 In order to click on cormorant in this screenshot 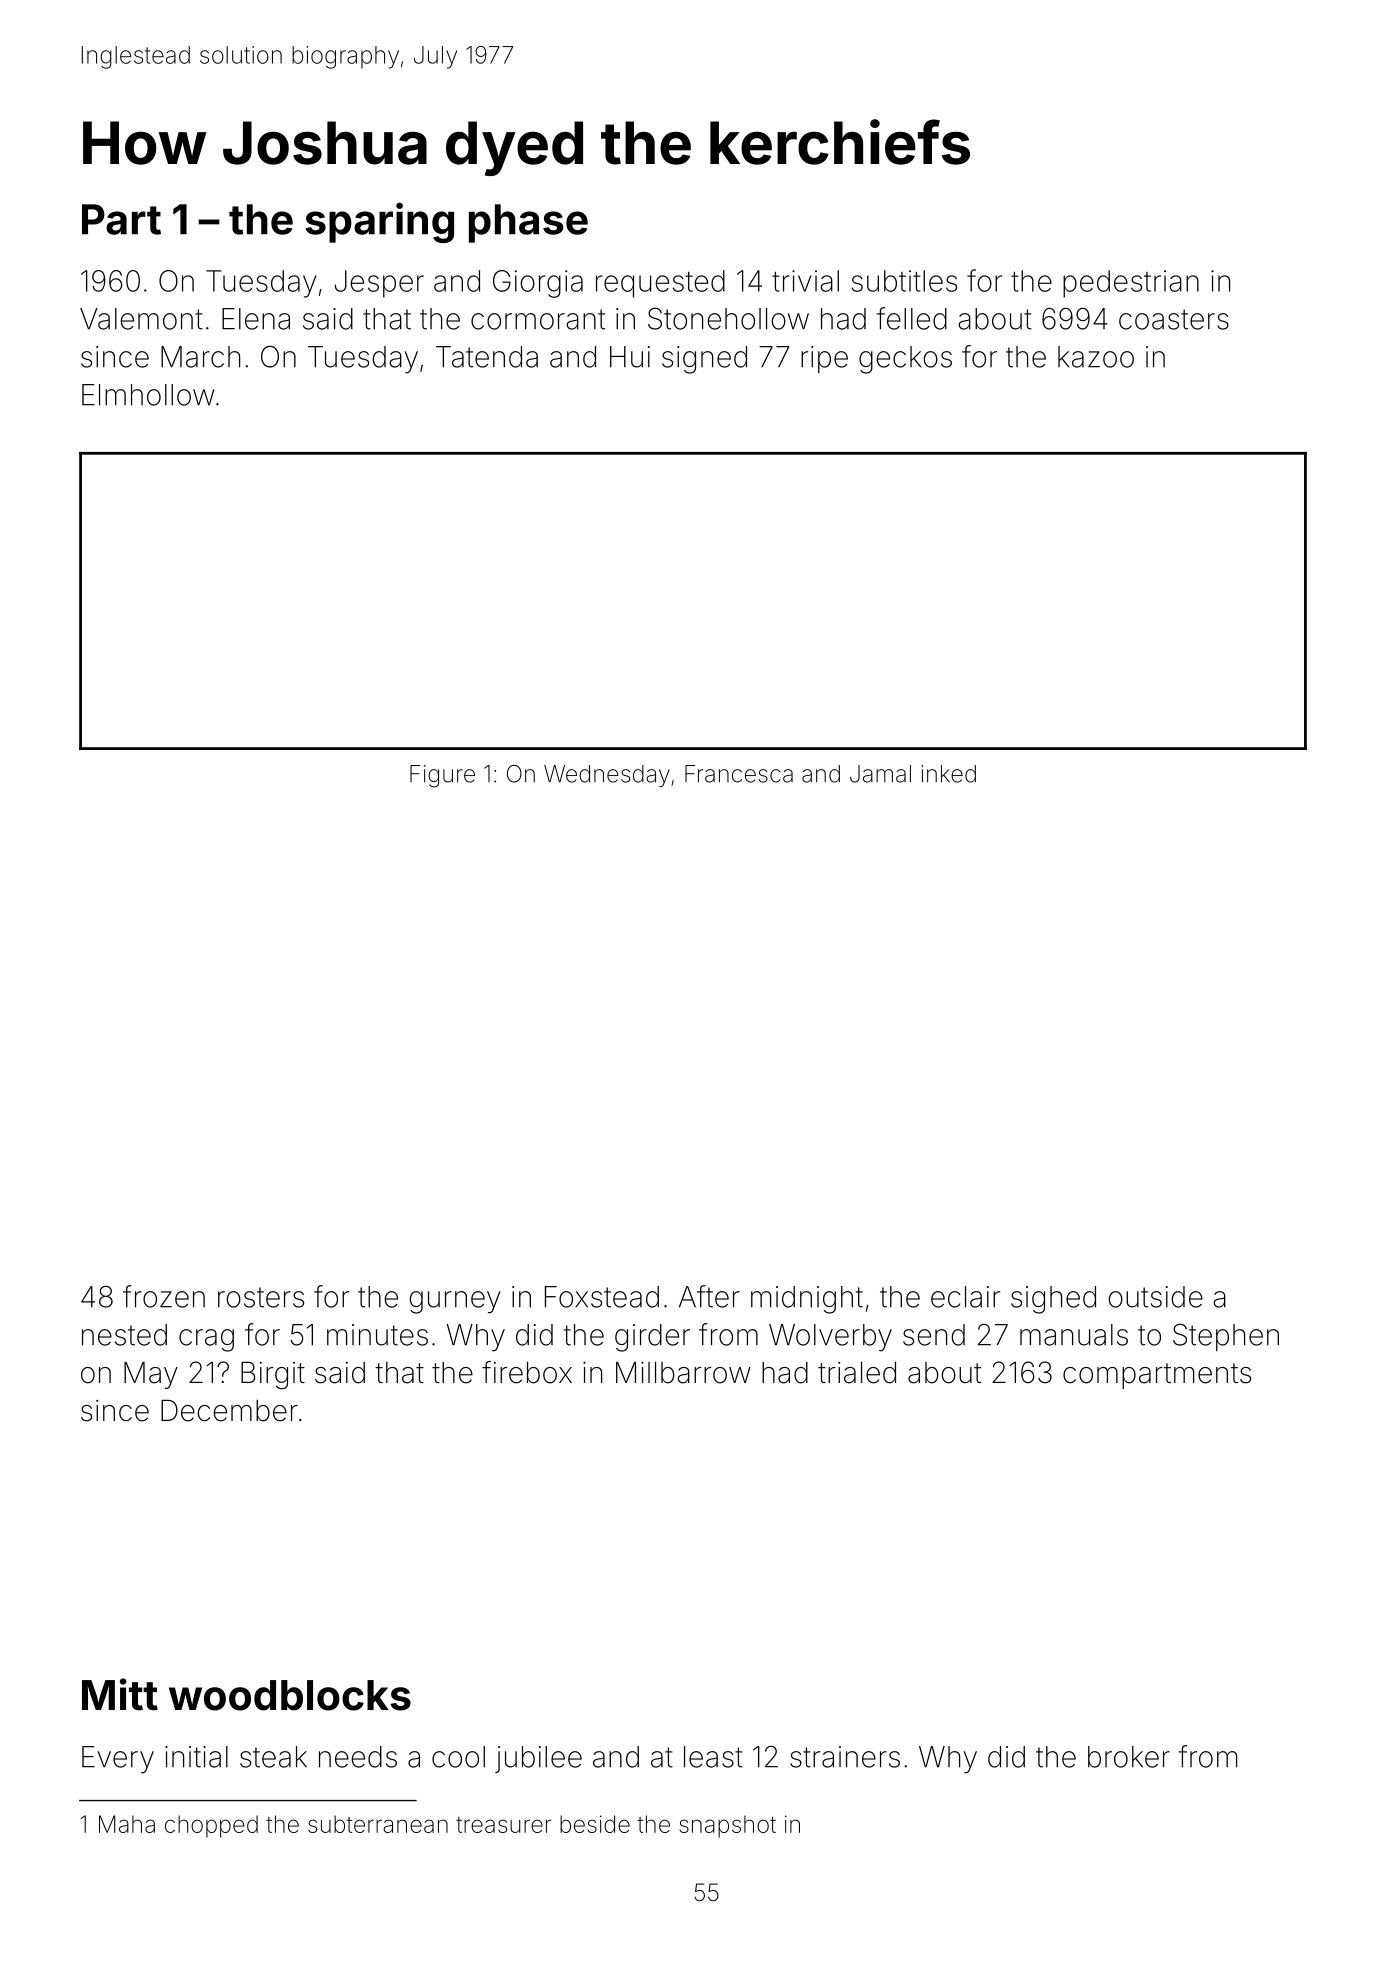, I will do `click(538, 319)`.
